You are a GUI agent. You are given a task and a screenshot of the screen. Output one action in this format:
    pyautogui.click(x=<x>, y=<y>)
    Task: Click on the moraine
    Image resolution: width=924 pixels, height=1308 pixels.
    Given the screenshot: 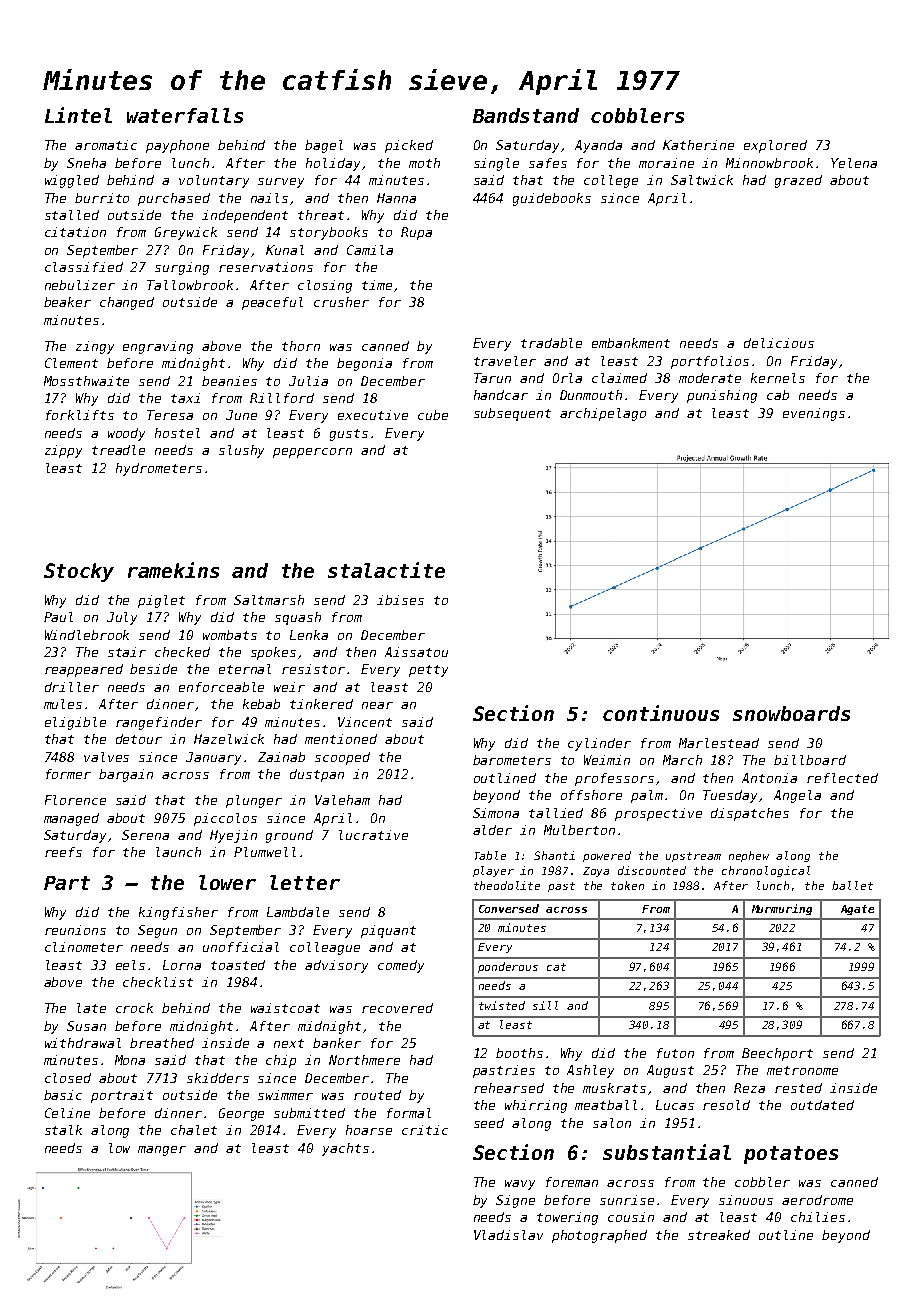 What is the action you would take?
    pyautogui.click(x=666, y=163)
